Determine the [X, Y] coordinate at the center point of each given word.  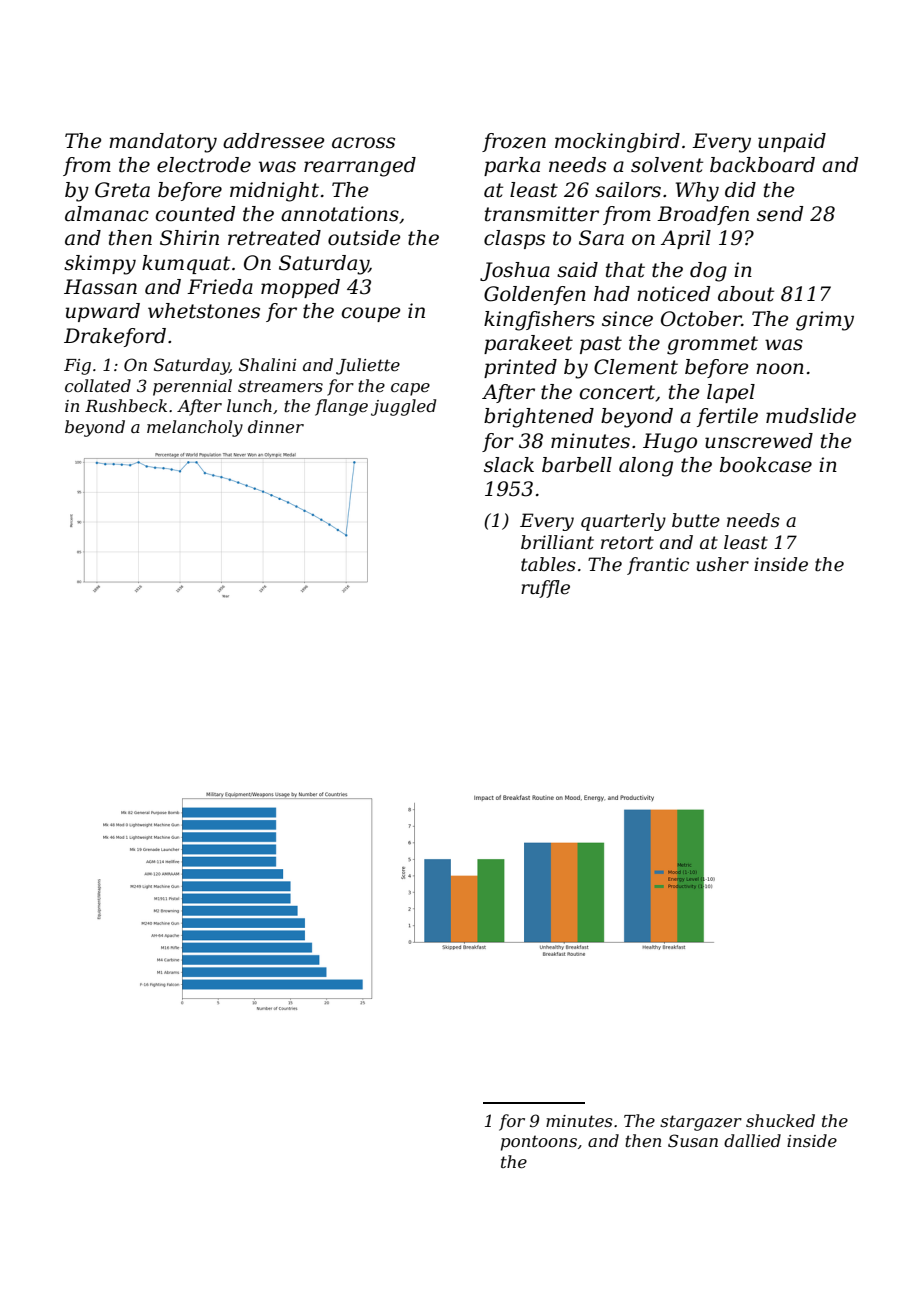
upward [103, 312]
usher [723, 564]
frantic [658, 566]
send [780, 214]
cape [410, 389]
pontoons [539, 1143]
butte [696, 520]
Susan [693, 1140]
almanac [107, 214]
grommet [712, 345]
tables [548, 564]
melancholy [195, 428]
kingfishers [539, 321]
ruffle [545, 589]
